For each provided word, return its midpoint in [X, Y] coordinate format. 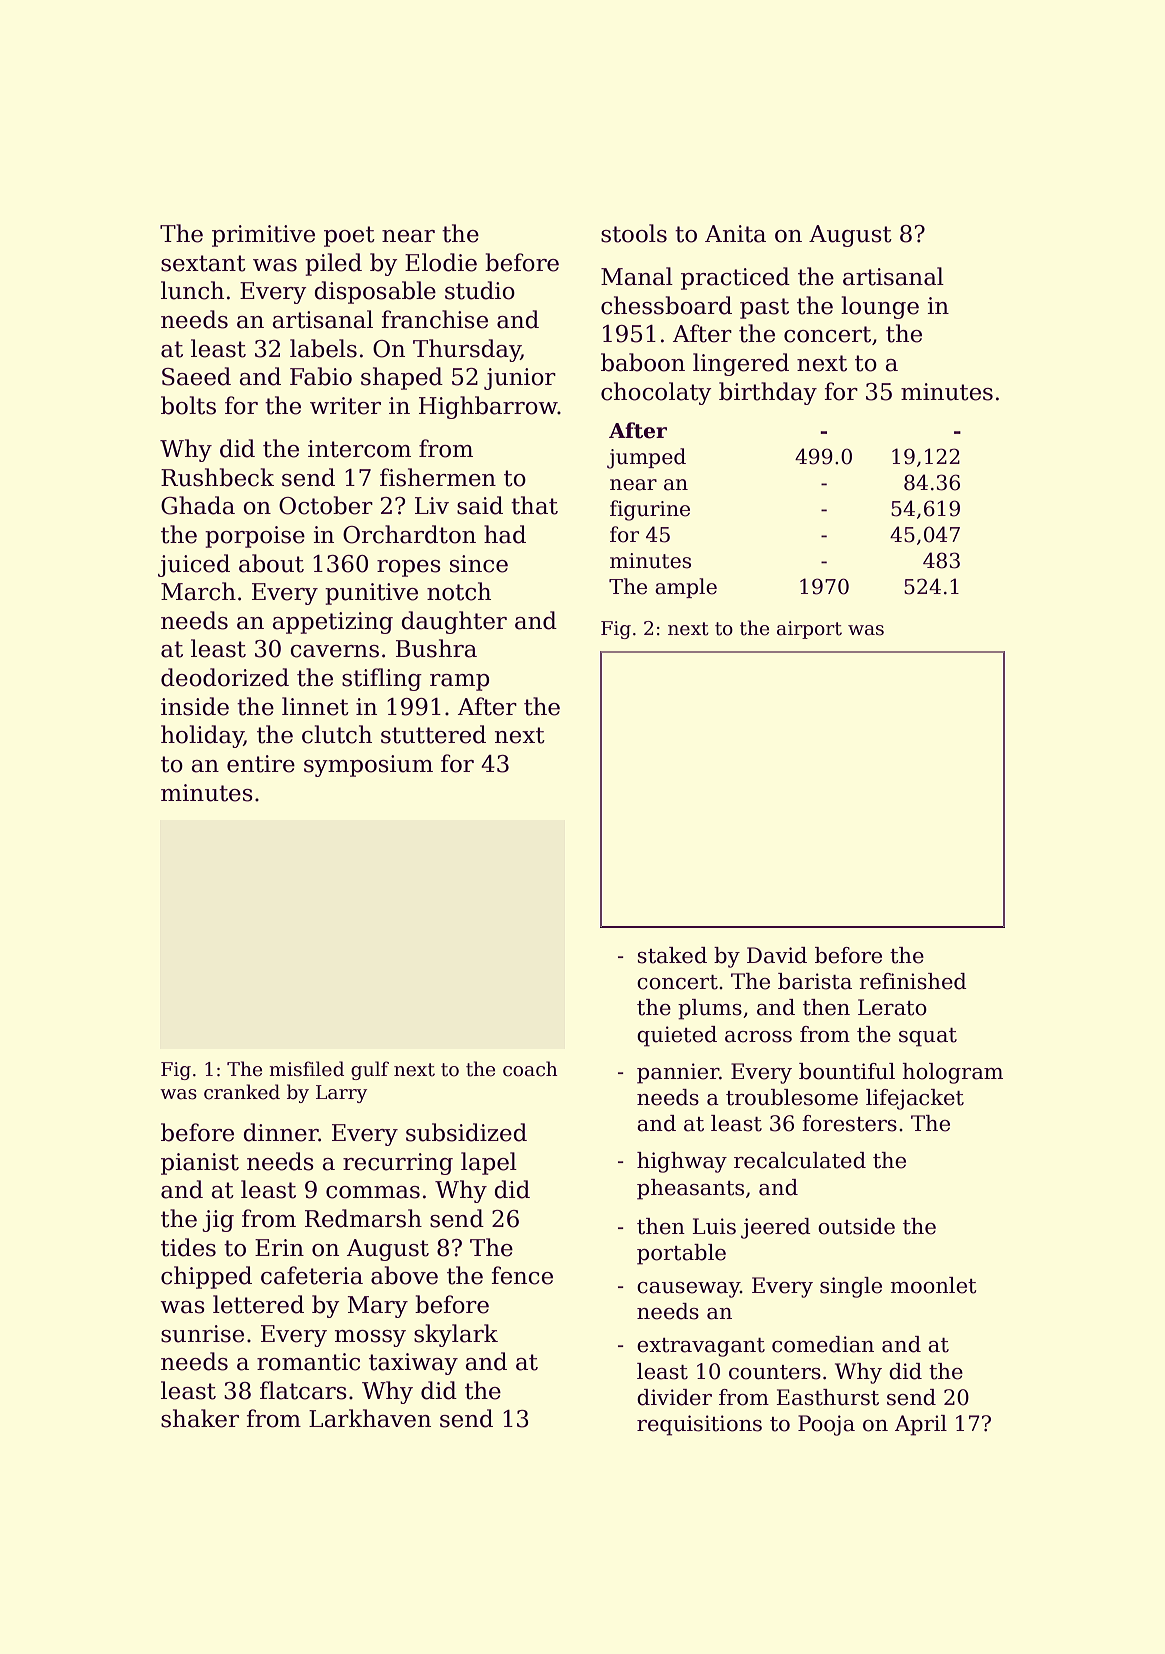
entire [261, 764]
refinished [913, 981]
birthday [768, 393]
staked [672, 955]
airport [809, 630]
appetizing [332, 623]
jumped [646, 458]
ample [686, 588]
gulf [370, 1070]
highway [682, 1162]
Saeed [196, 376]
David [777, 955]
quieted [677, 1036]
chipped [206, 1277]
